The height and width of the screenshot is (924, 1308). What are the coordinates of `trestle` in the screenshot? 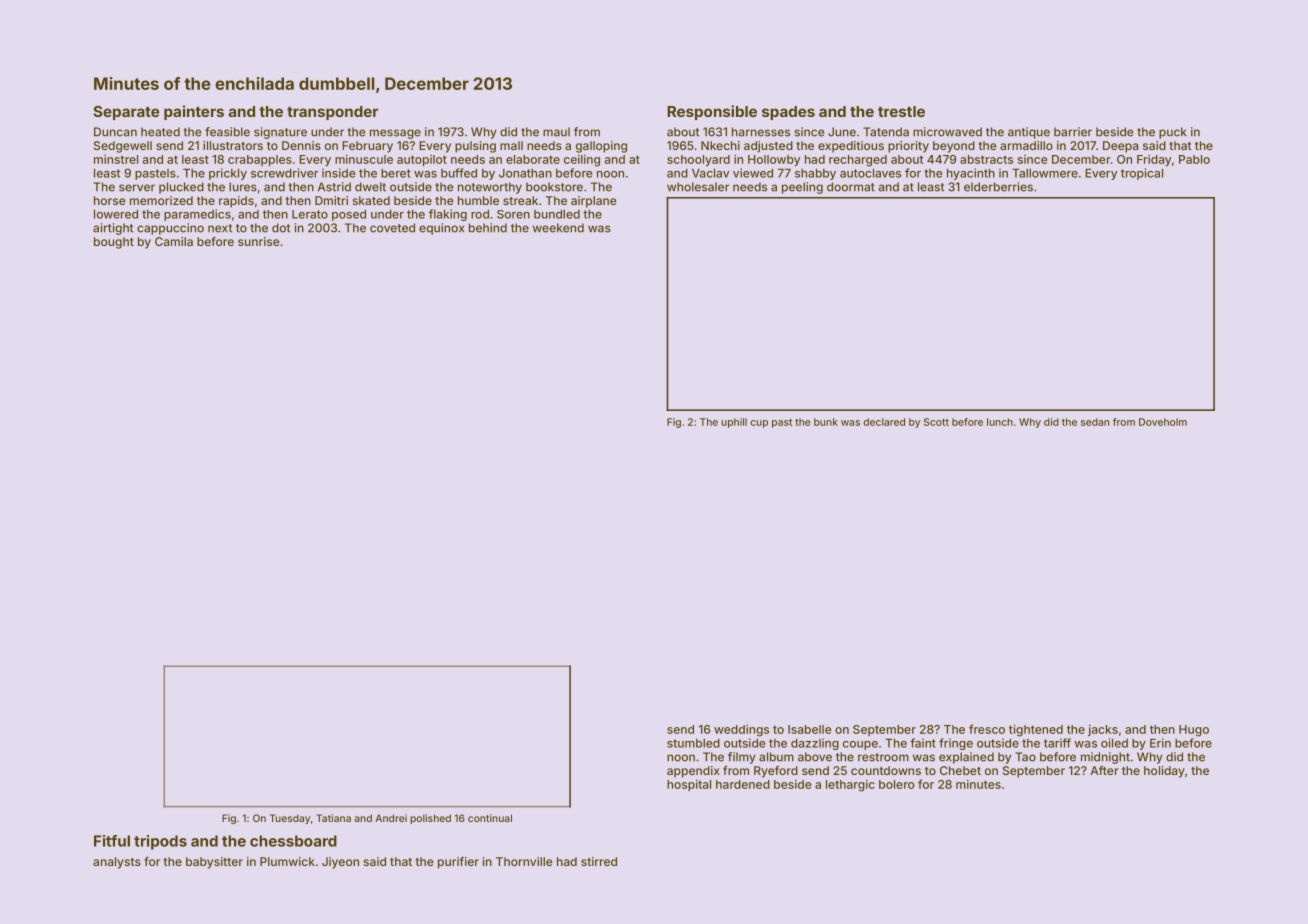 It's located at (901, 111).
